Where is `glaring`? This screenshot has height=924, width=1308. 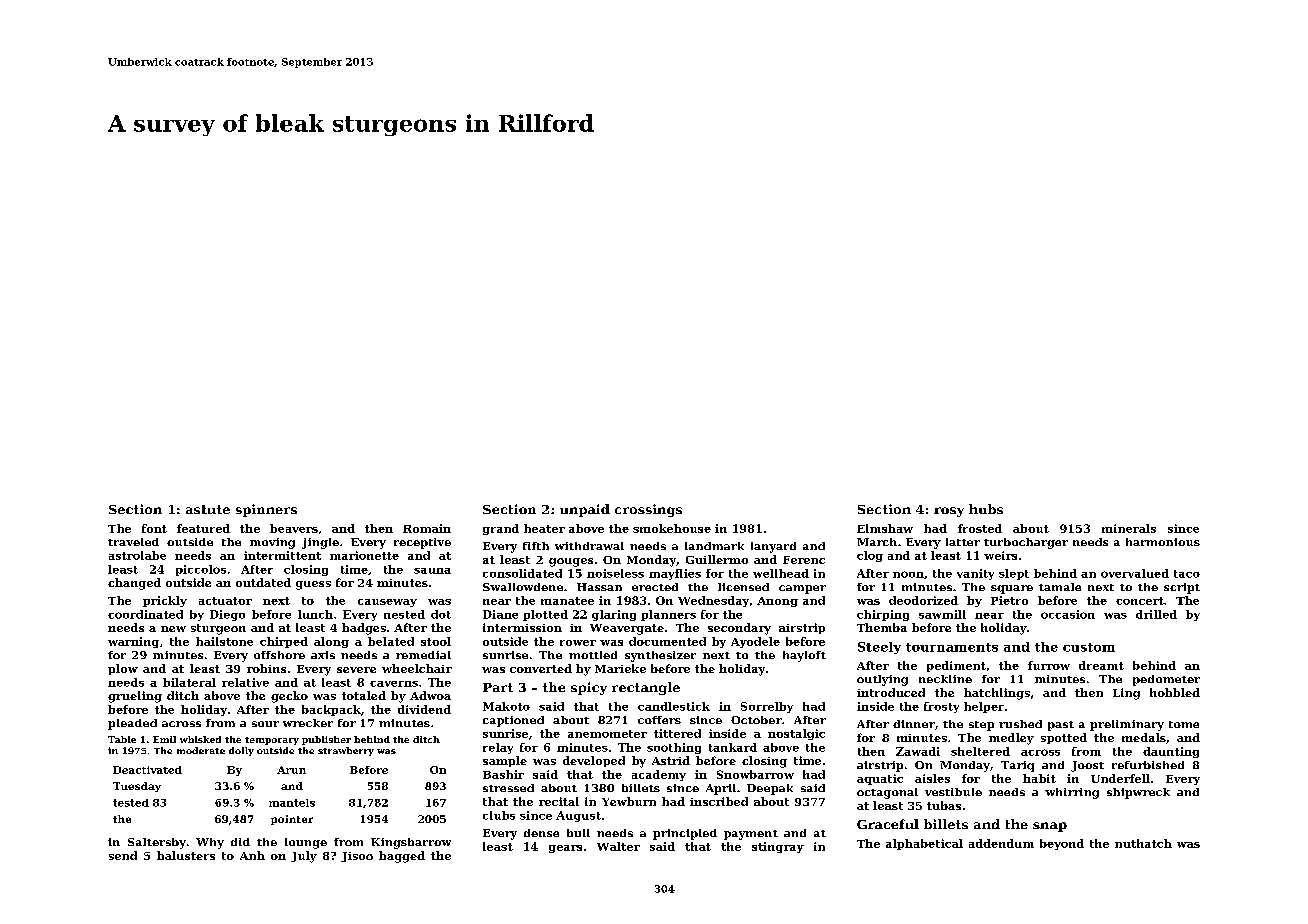
glaring is located at coordinates (614, 615).
